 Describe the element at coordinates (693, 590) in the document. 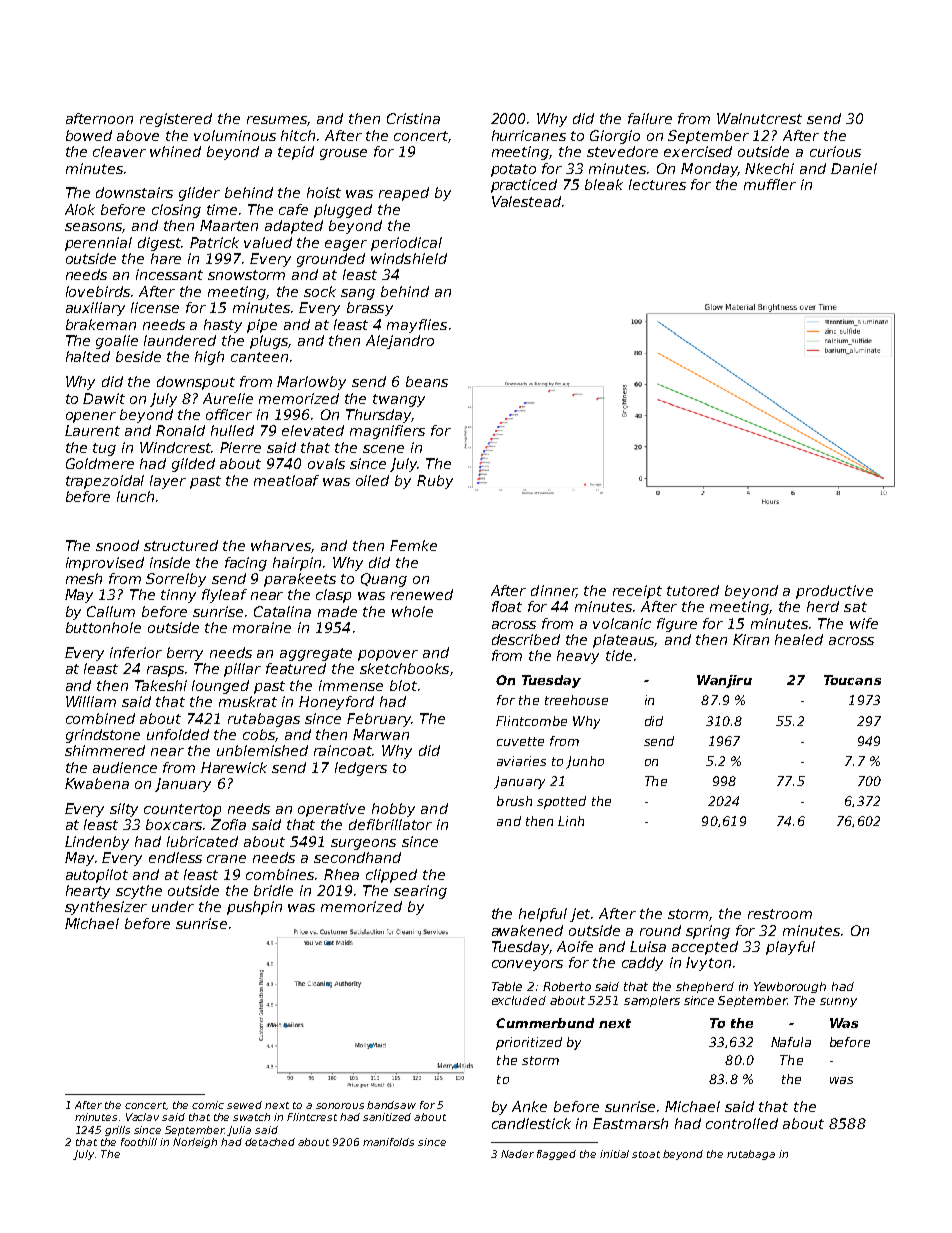

I see `tutored` at that location.
